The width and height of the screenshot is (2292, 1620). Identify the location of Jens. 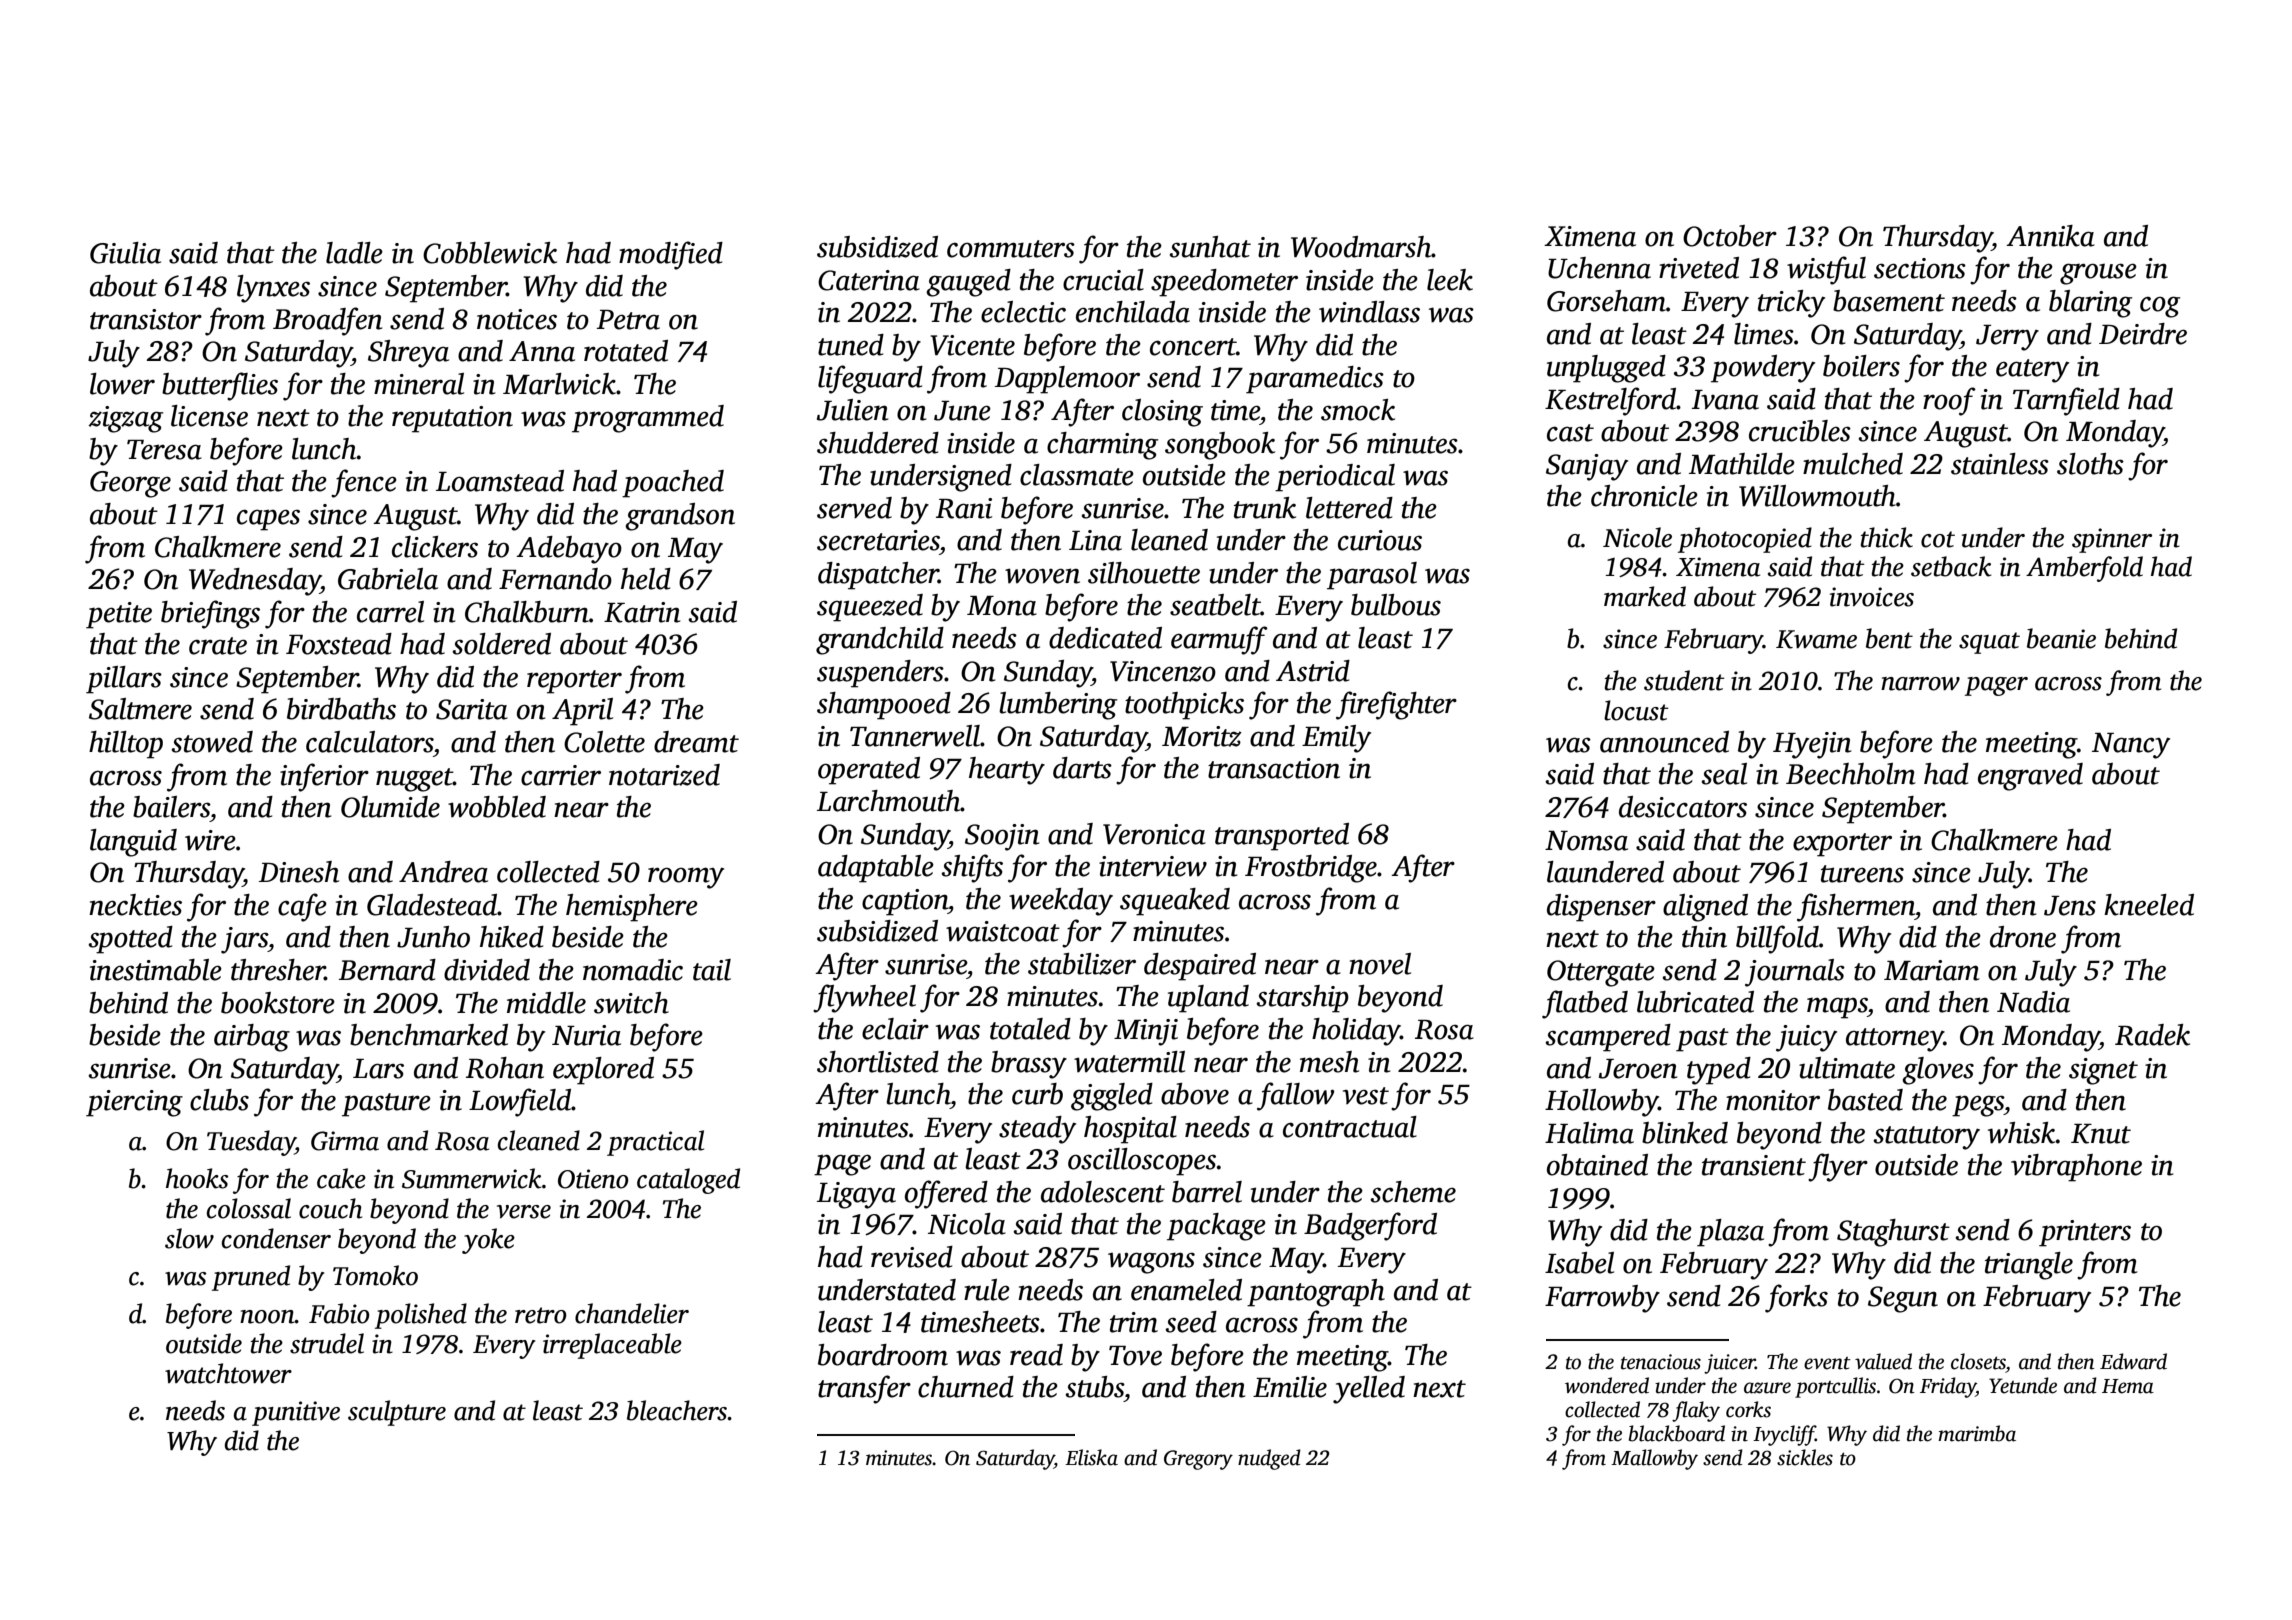
(2070, 906).
